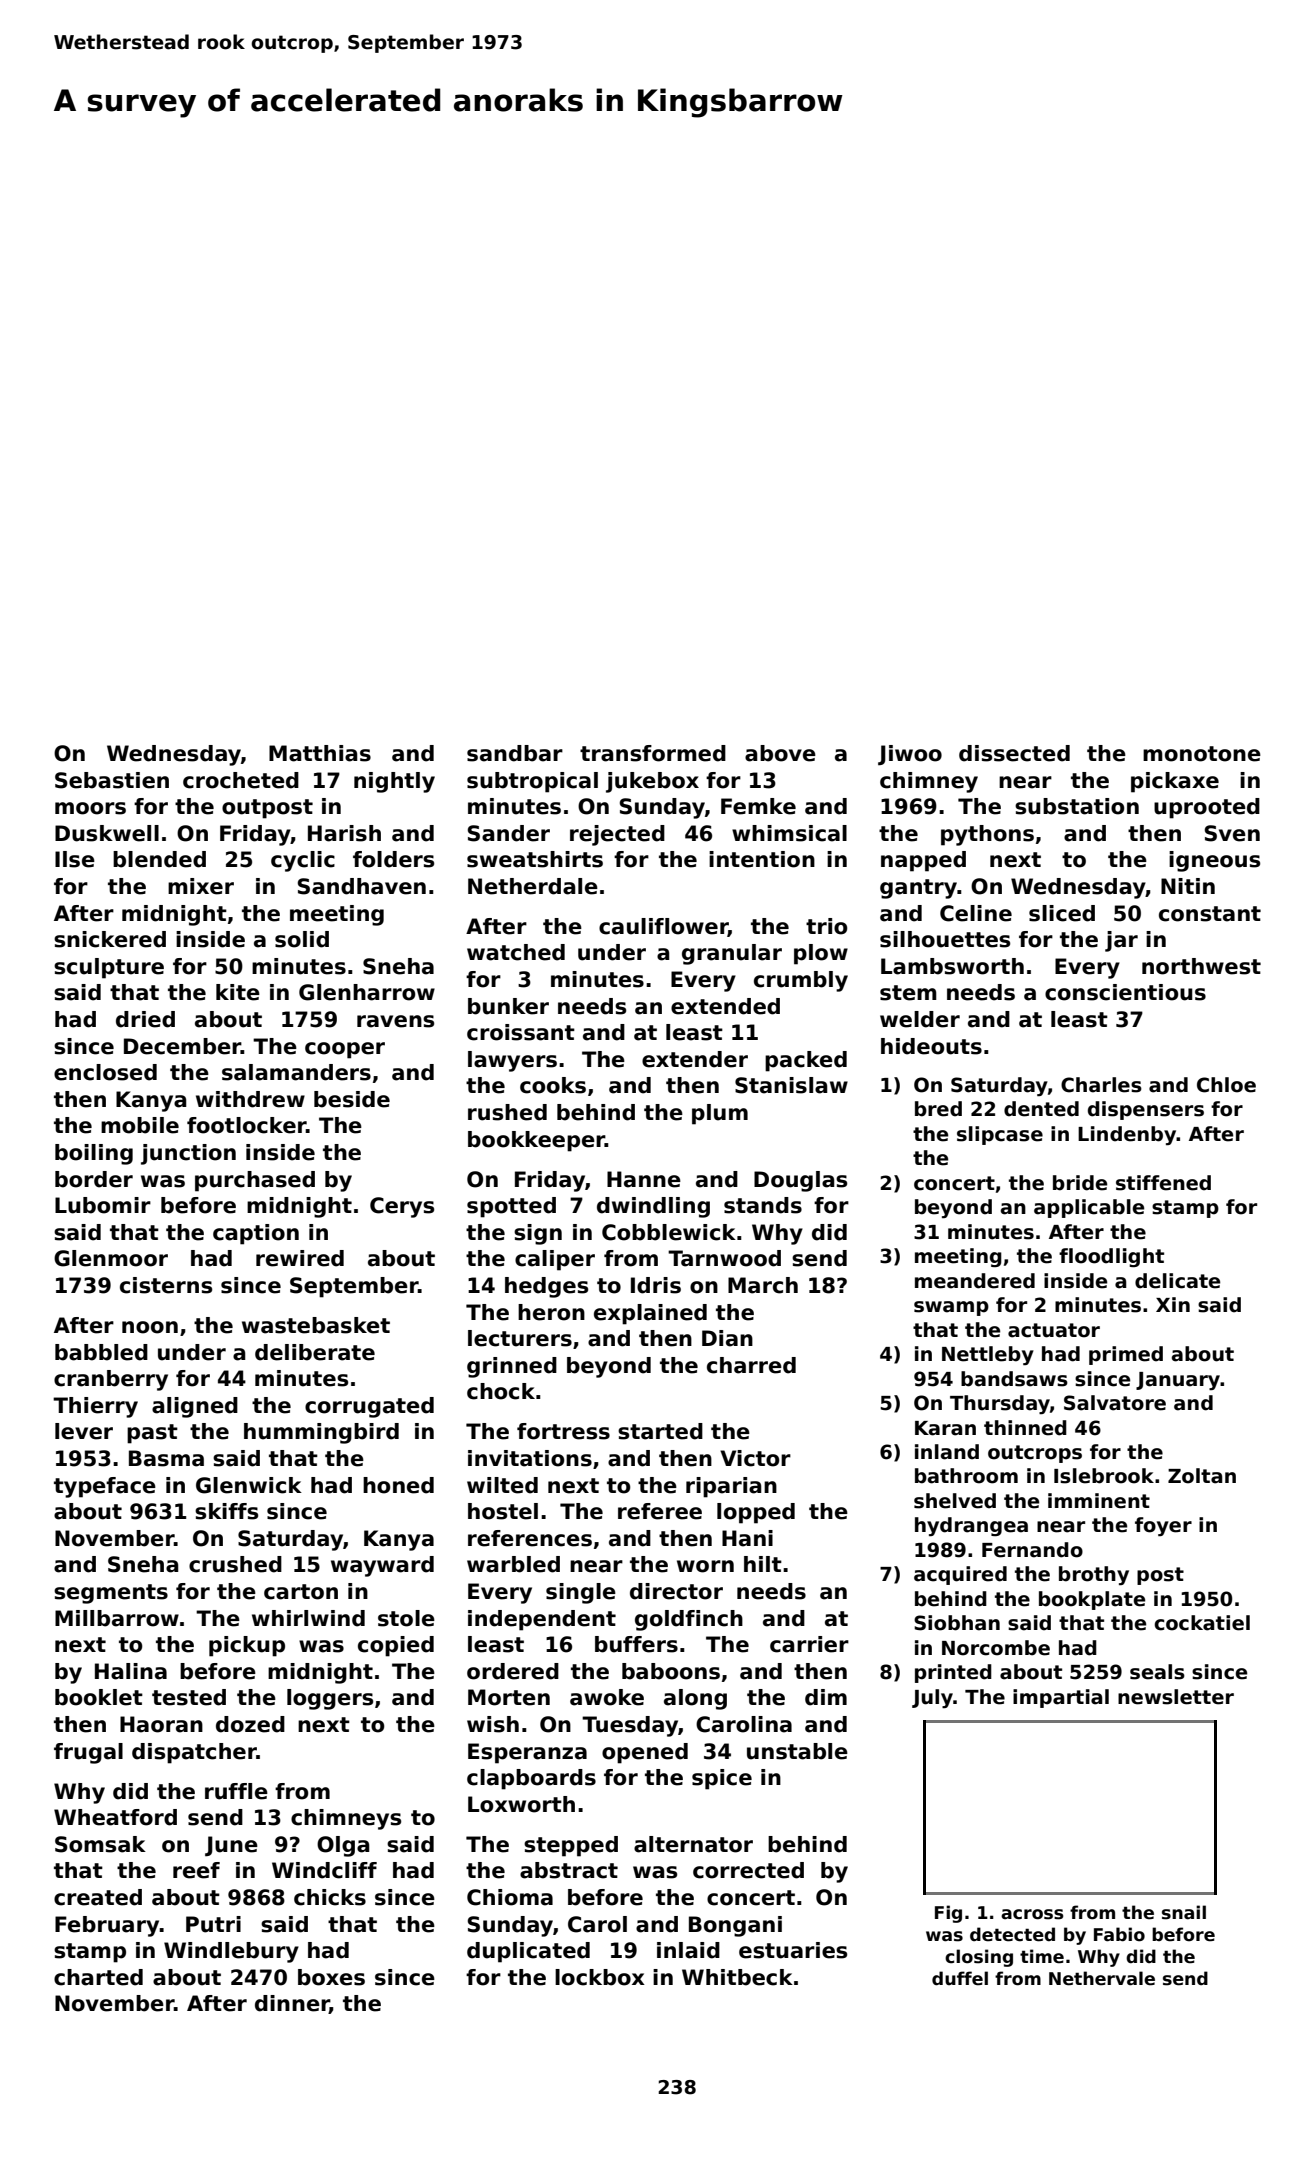 The image size is (1315, 2166). I want to click on watched, so click(516, 952).
